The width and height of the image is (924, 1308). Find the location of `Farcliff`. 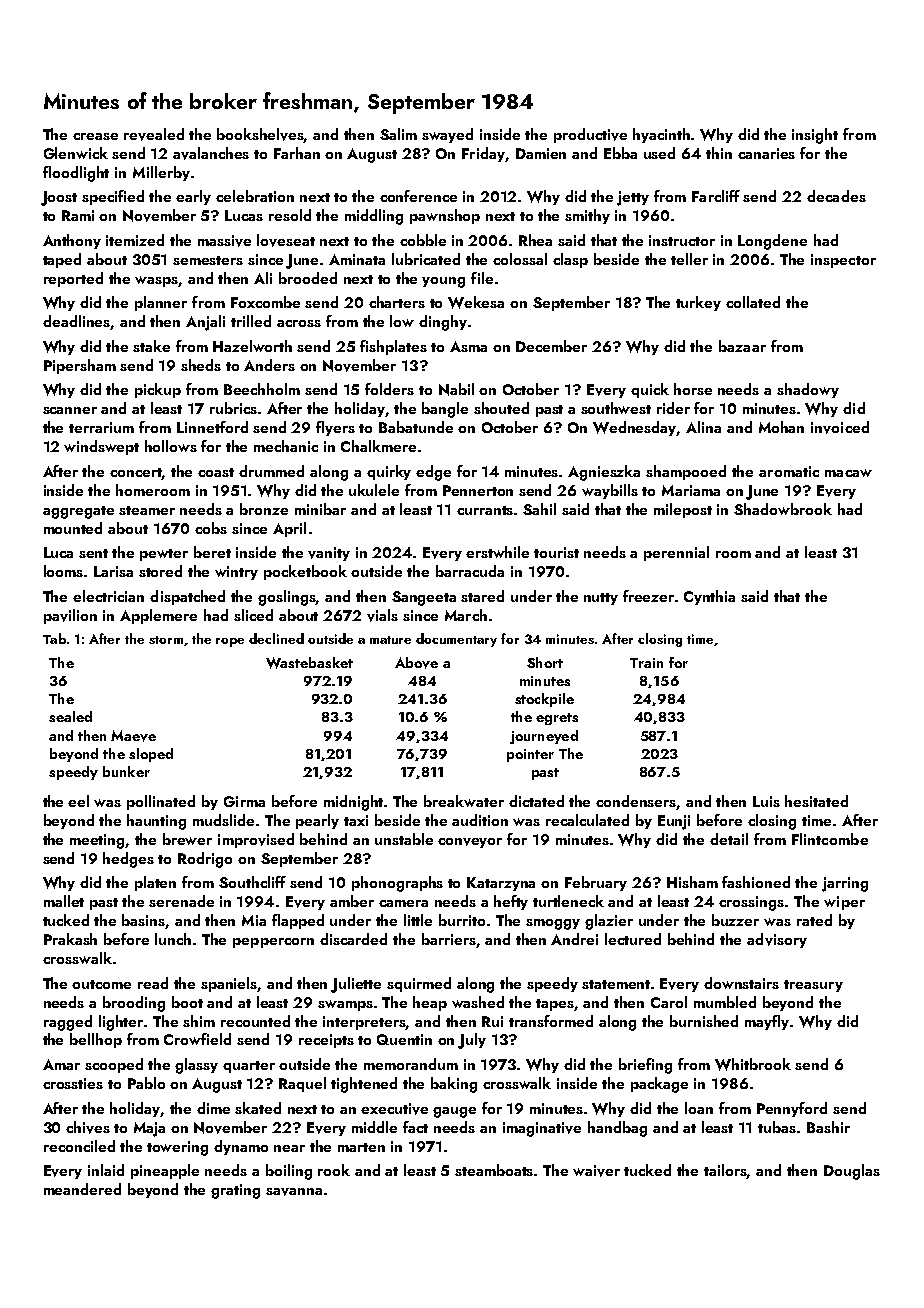

Farcliff is located at coordinates (716, 196).
